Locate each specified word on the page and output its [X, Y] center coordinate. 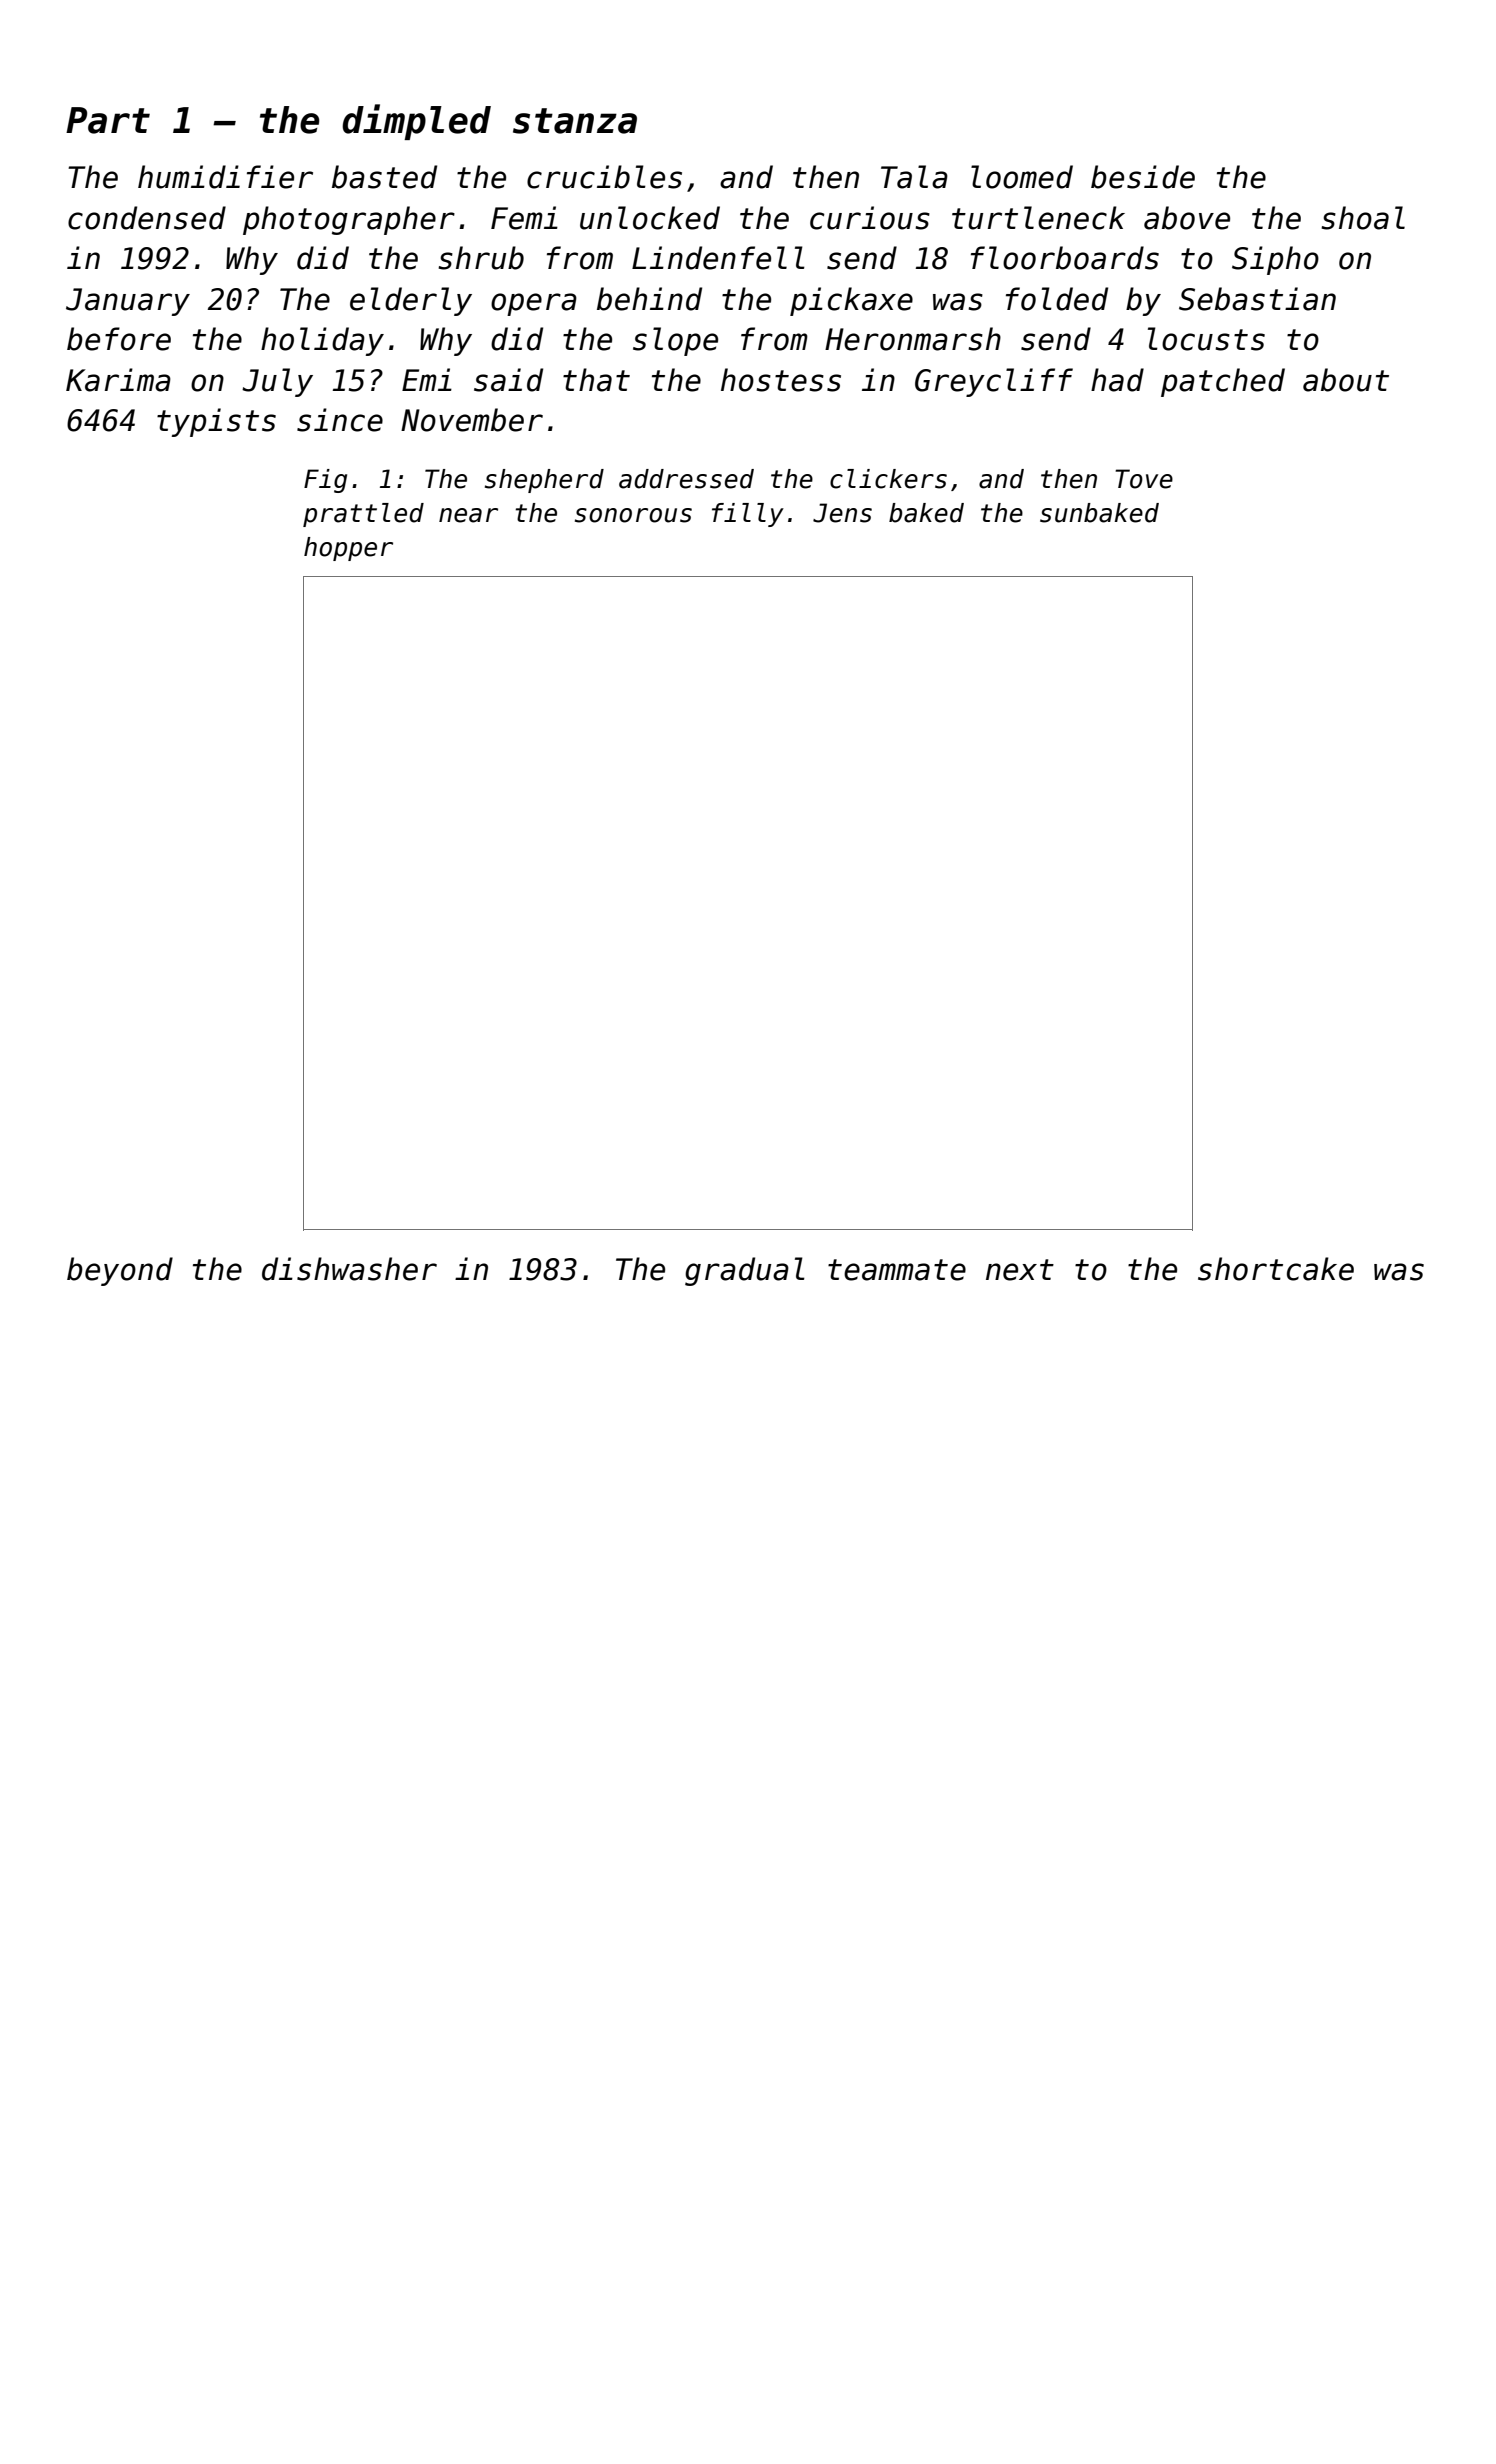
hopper [348, 549]
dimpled [416, 122]
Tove [1144, 479]
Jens [842, 513]
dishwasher [349, 1269]
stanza [575, 121]
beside [1143, 177]
